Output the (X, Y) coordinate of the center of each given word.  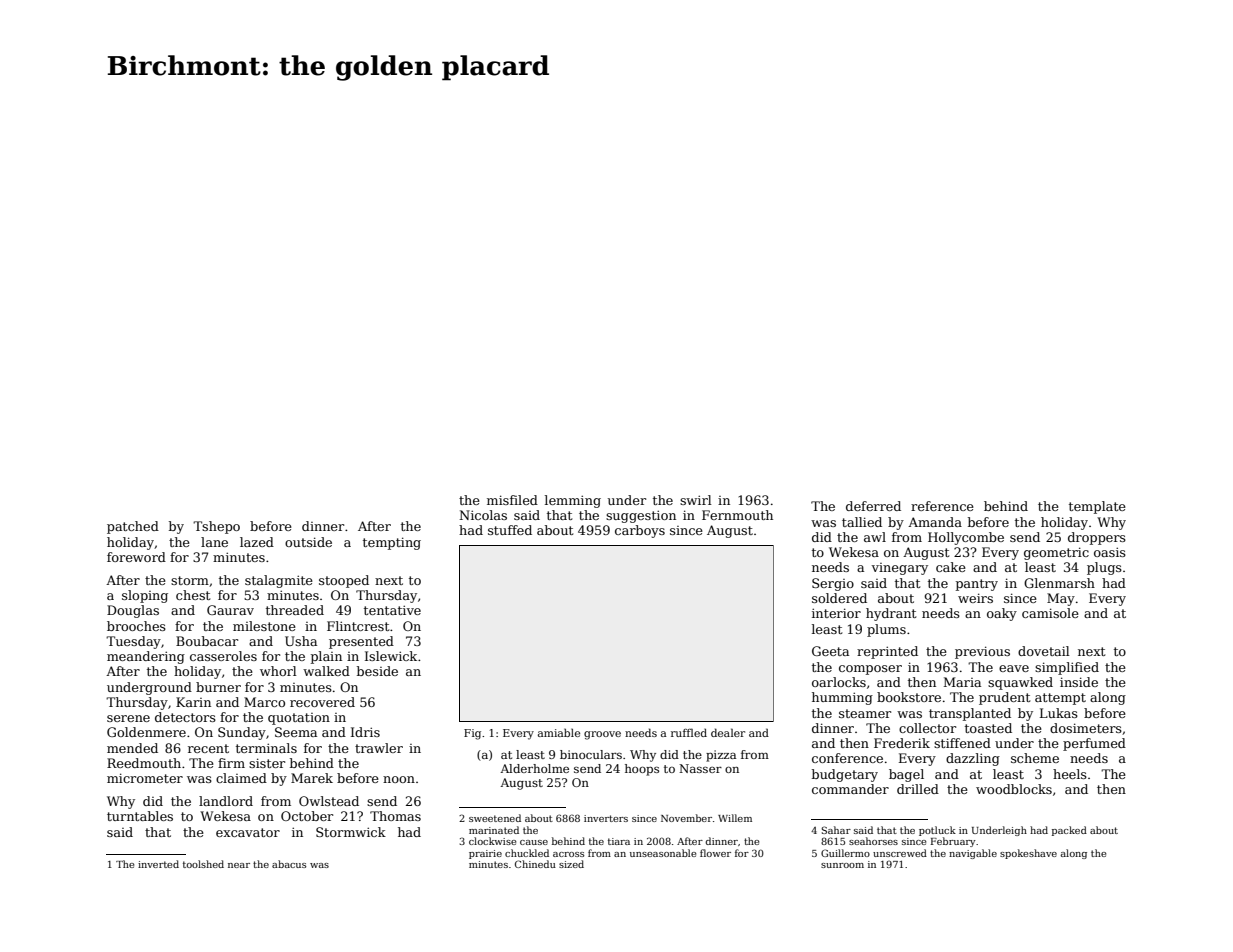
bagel (906, 775)
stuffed (510, 530)
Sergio (833, 584)
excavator (248, 832)
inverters (606, 818)
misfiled (512, 500)
